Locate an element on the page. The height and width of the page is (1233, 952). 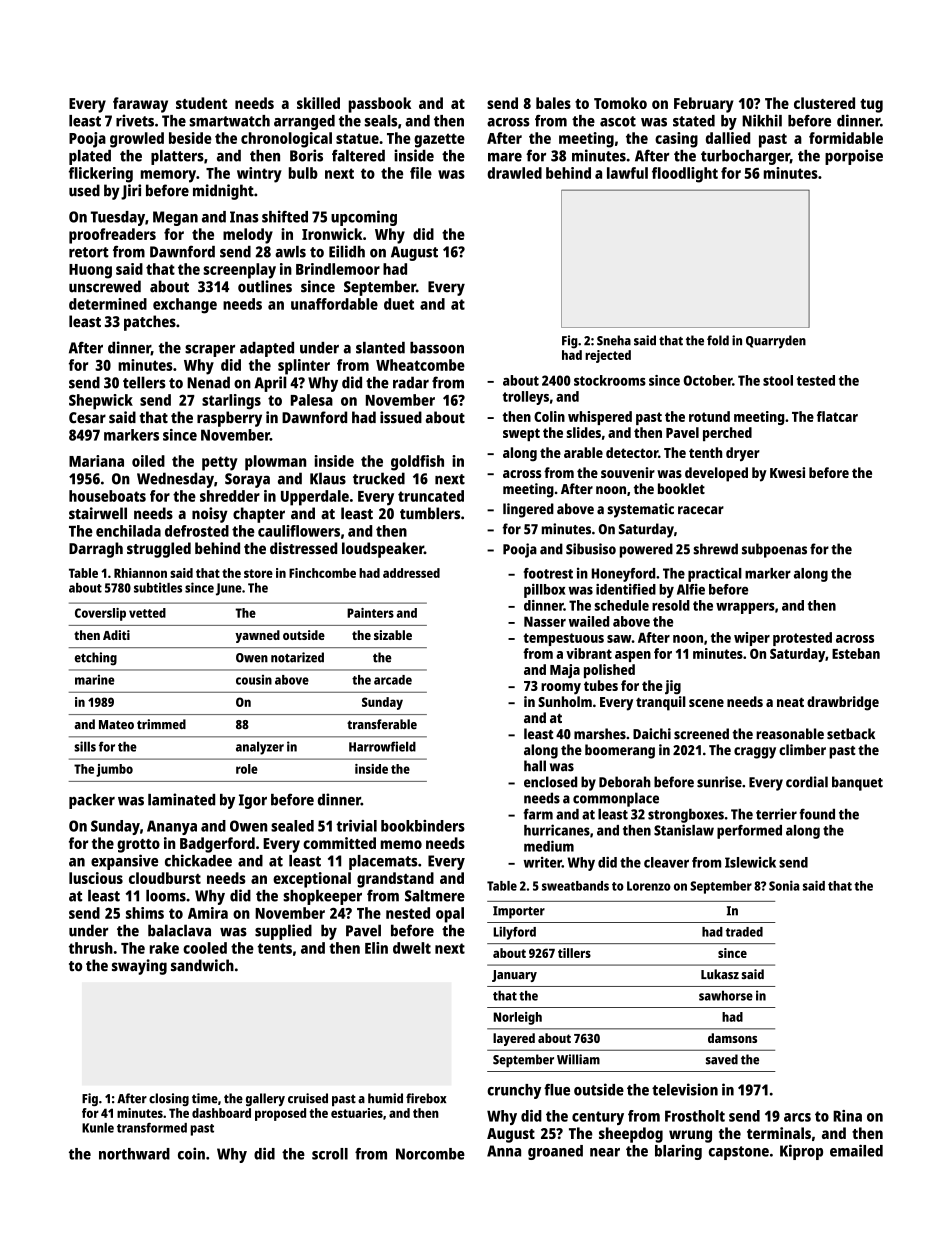
determined is located at coordinates (108, 304).
